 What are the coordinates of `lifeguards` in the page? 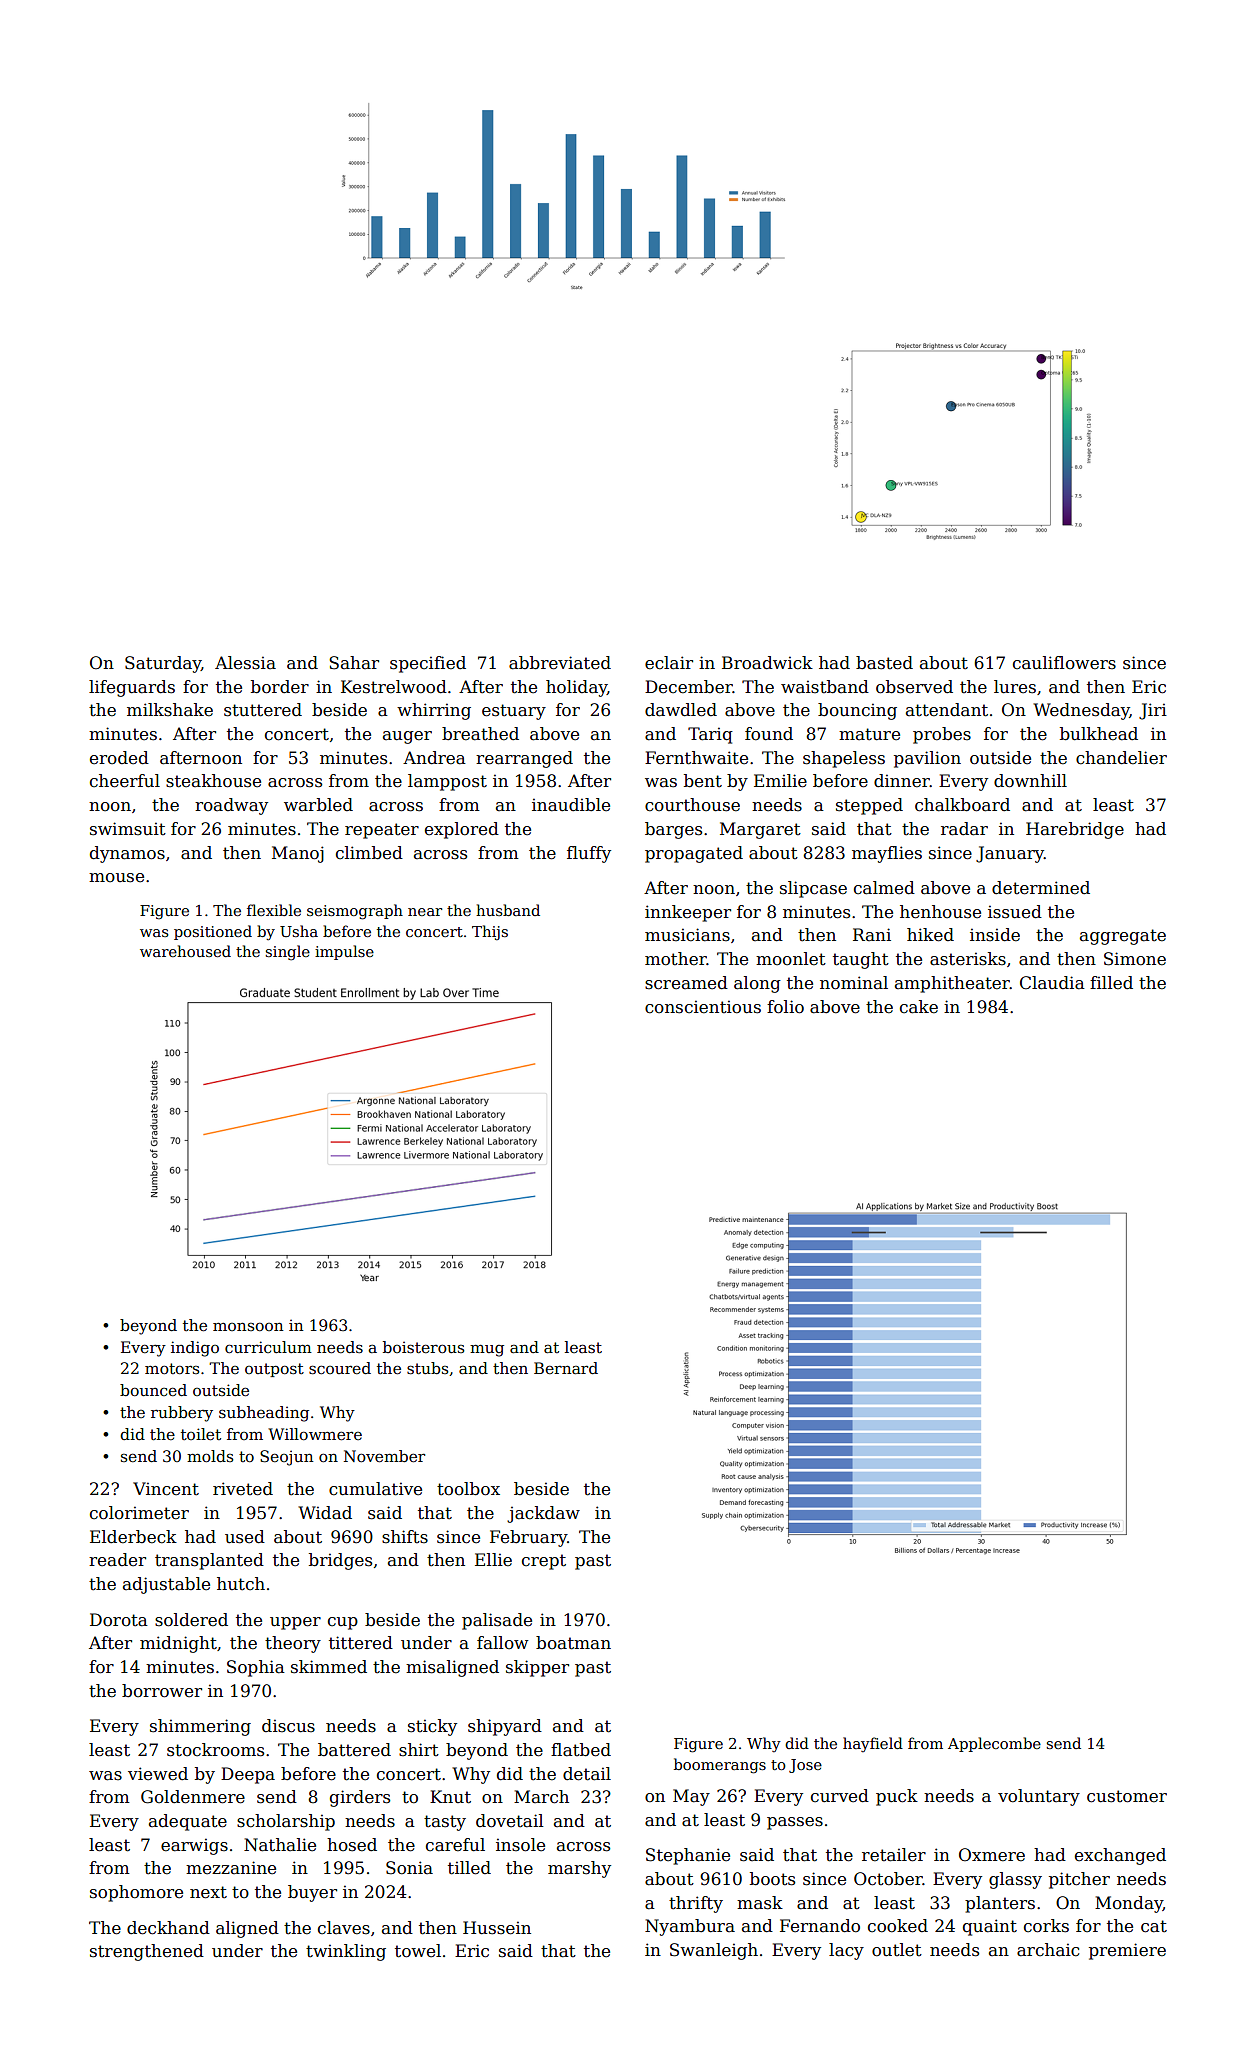 It's located at (132, 688).
